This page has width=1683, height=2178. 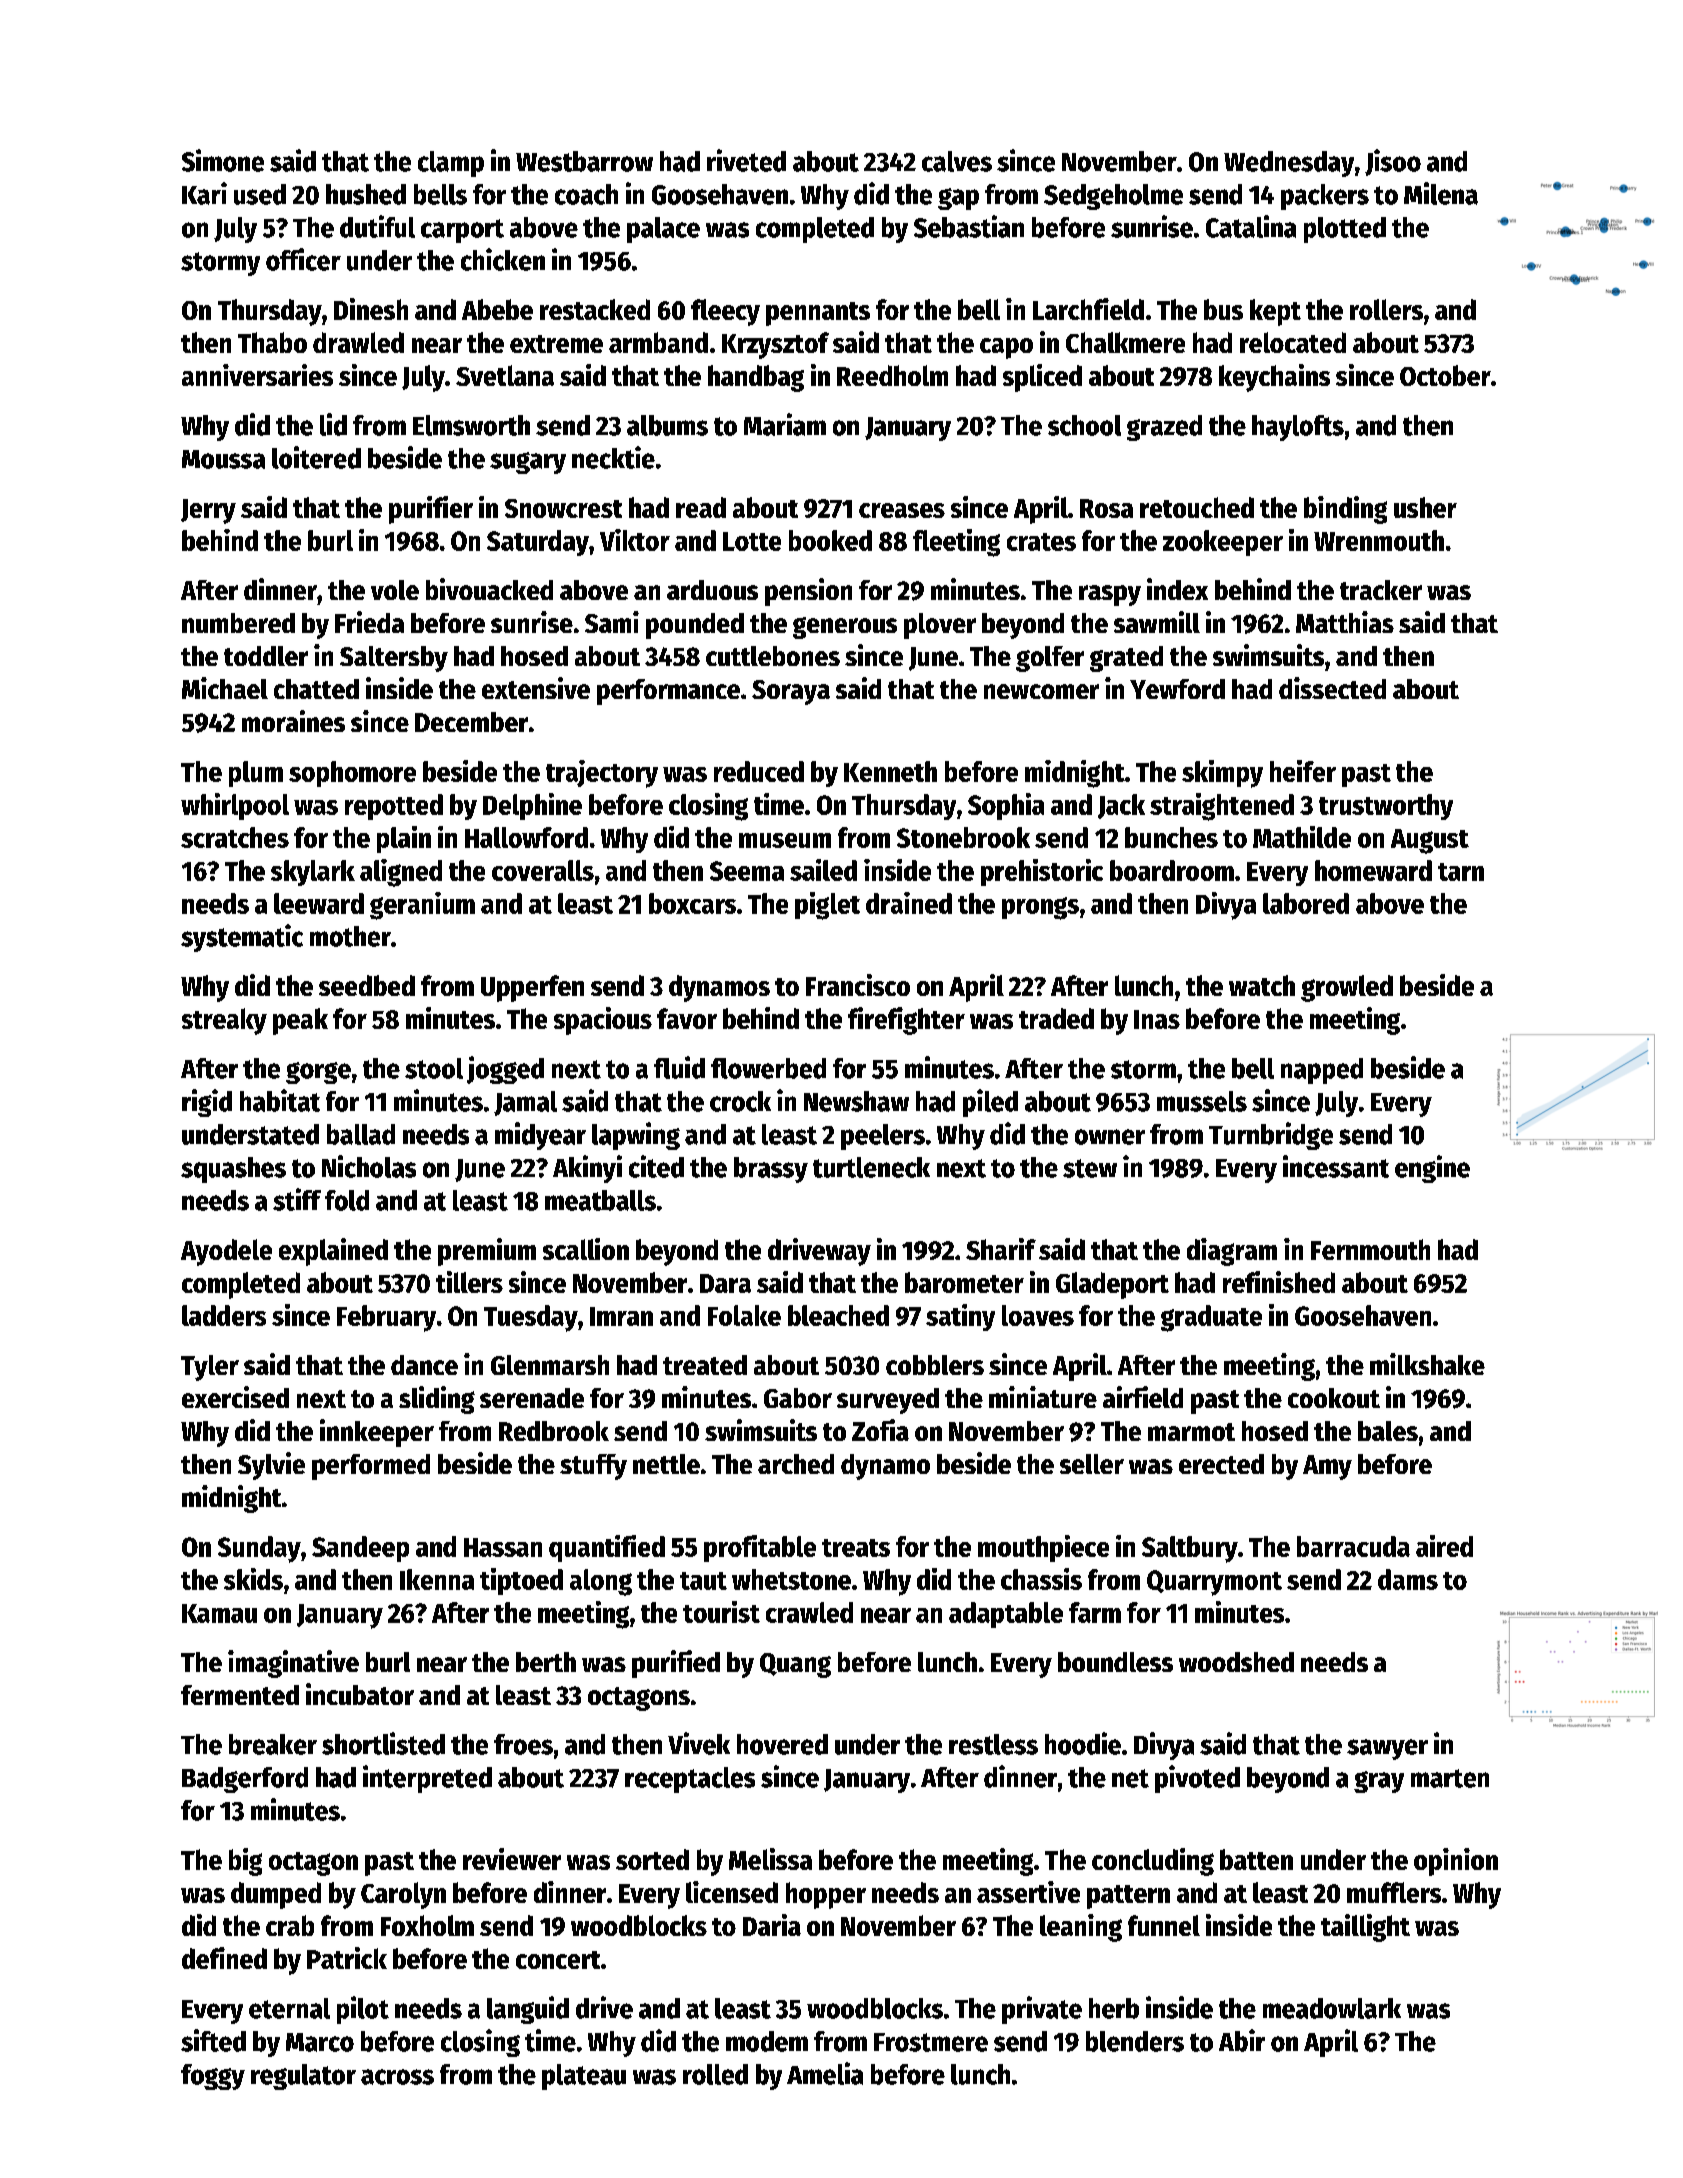 I want to click on dams, so click(x=1408, y=1579).
